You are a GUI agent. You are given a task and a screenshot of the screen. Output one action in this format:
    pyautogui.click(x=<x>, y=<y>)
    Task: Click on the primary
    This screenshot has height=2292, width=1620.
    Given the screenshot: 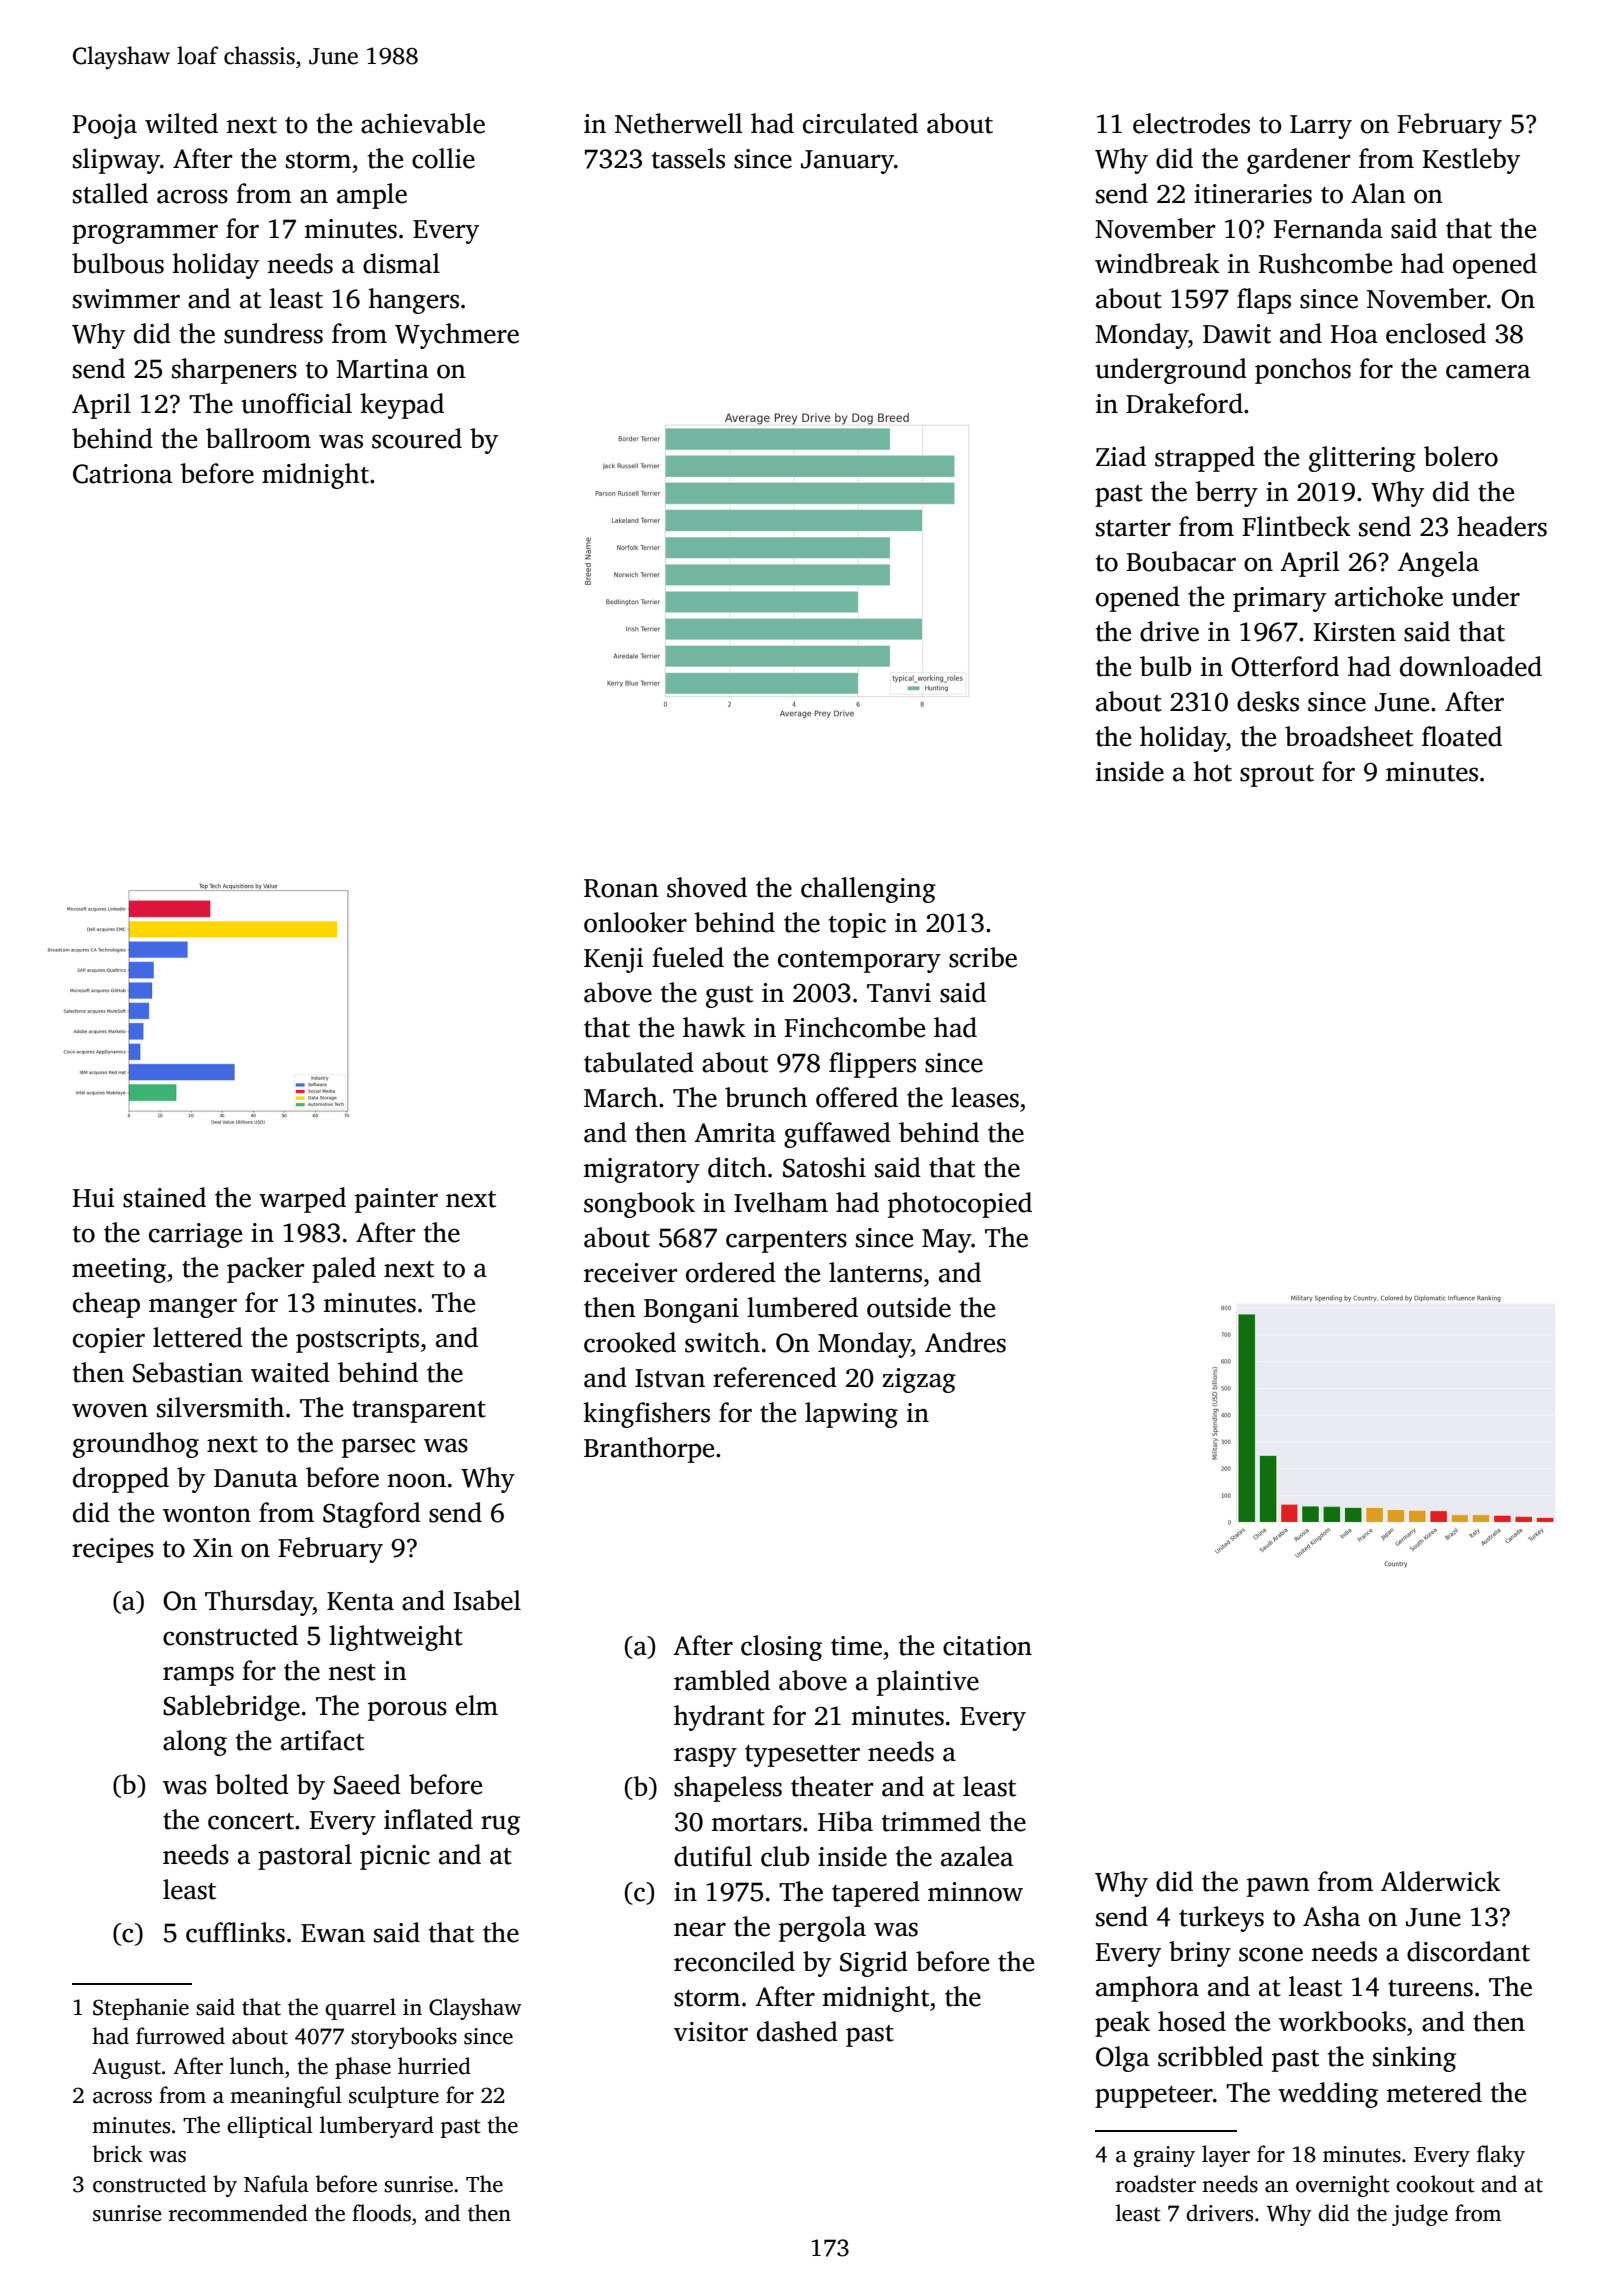 What is the action you would take?
    pyautogui.click(x=1279, y=599)
